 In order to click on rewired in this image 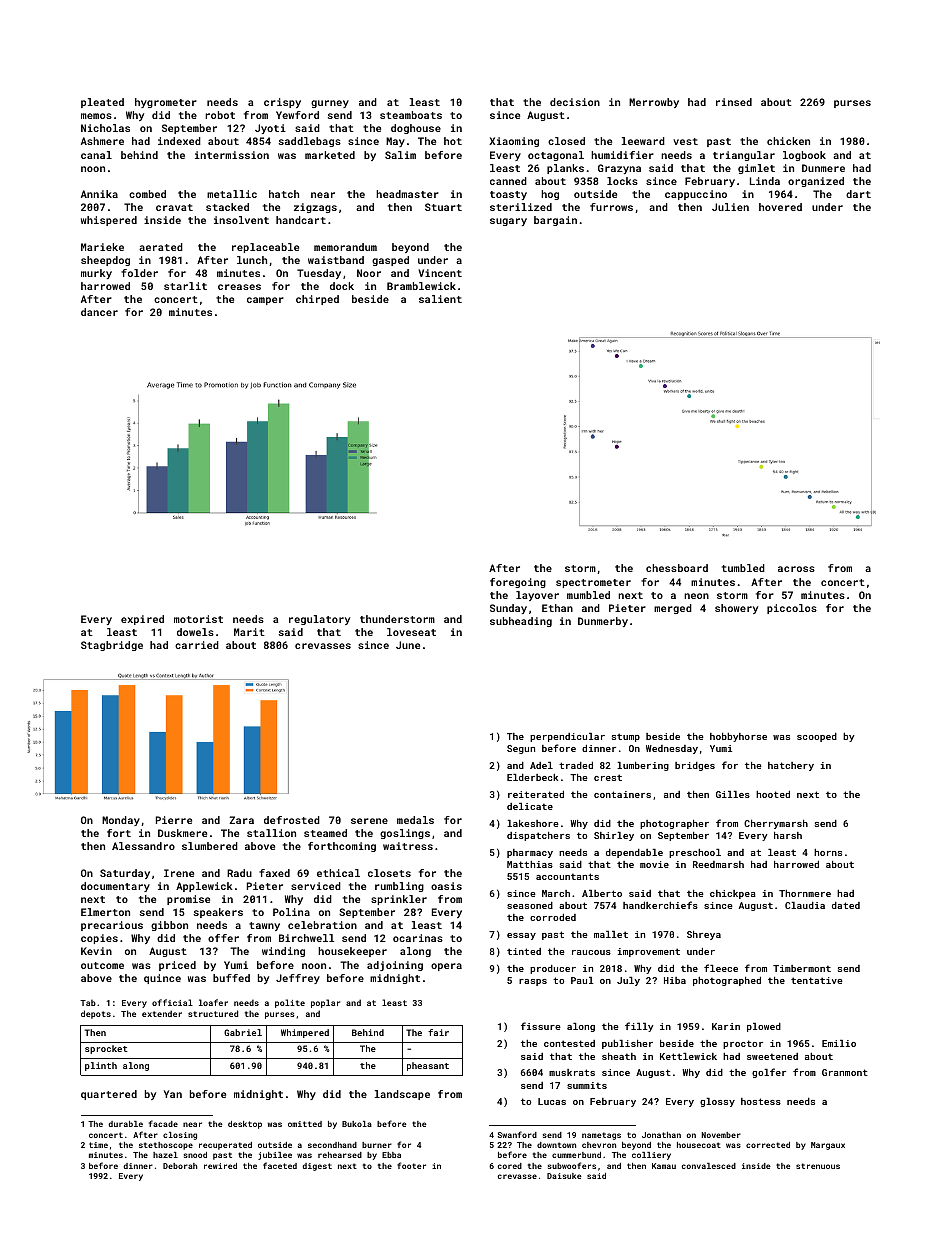, I will do `click(220, 1166)`.
